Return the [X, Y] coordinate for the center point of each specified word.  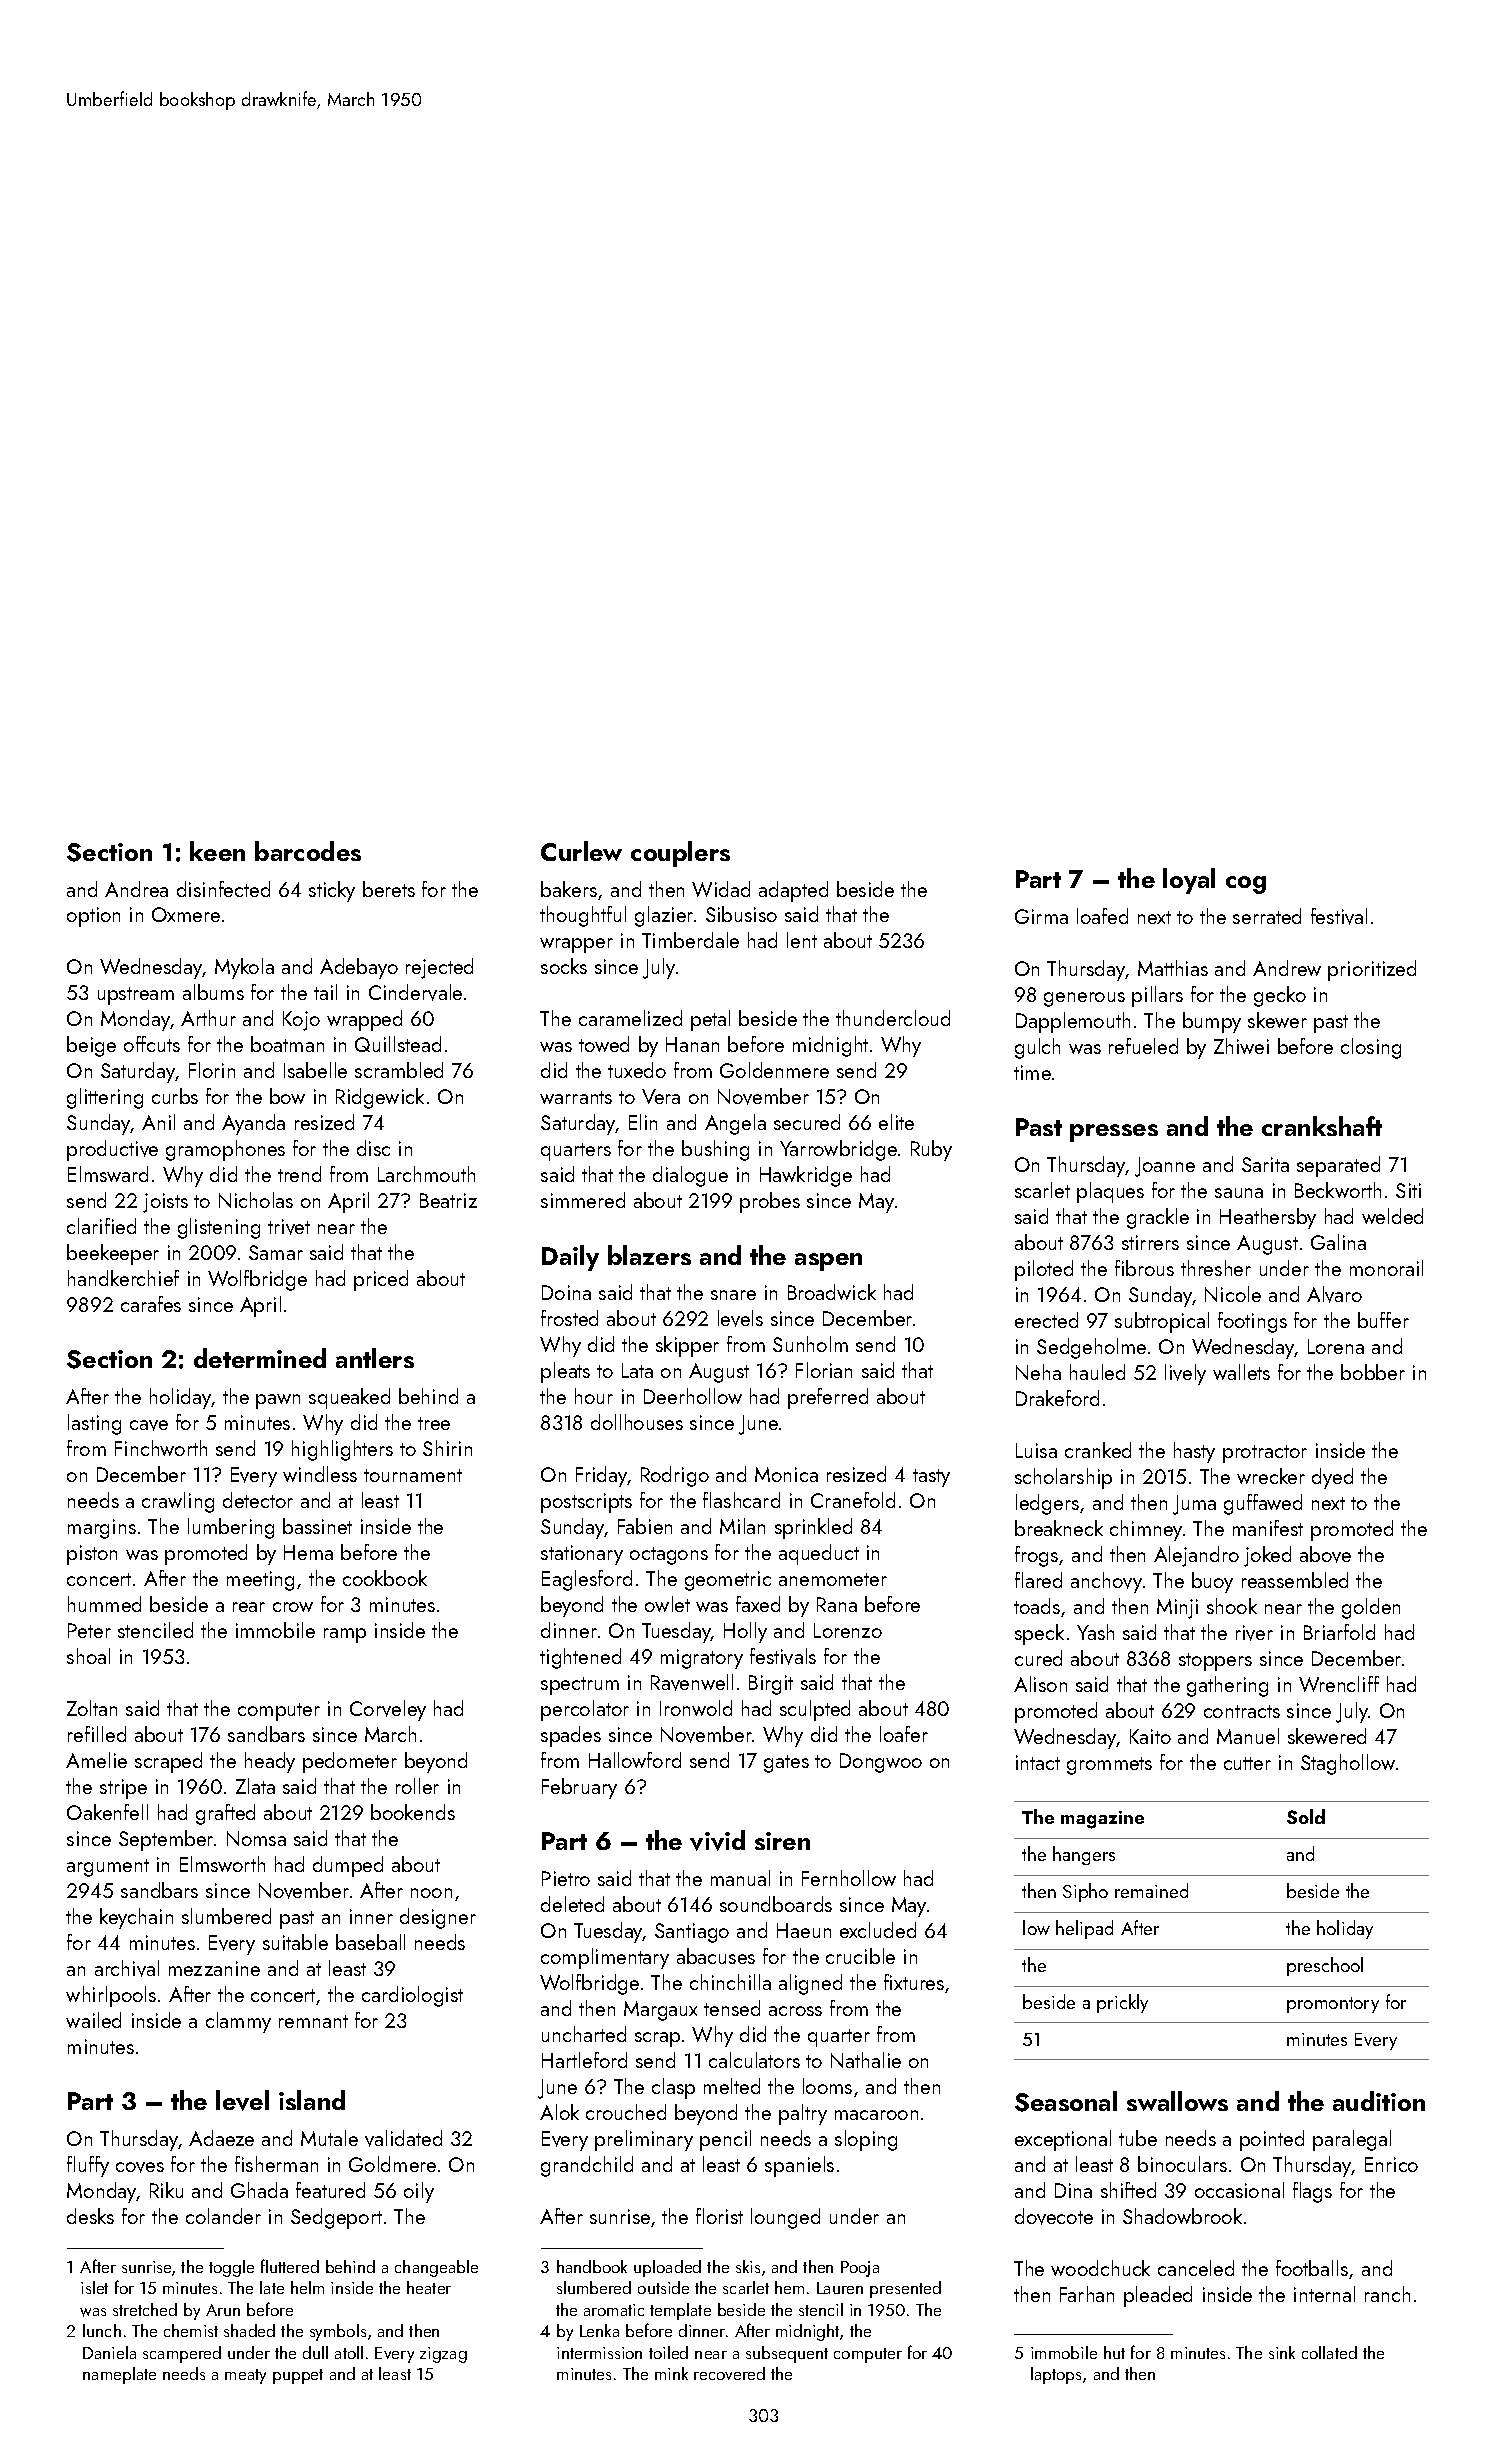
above [1325, 1554]
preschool [1325, 1966]
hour [594, 1396]
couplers [680, 854]
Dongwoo [881, 1763]
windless [320, 1474]
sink [1282, 2352]
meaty [245, 2376]
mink [671, 2373]
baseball [370, 1942]
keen [217, 851]
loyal [1189, 881]
